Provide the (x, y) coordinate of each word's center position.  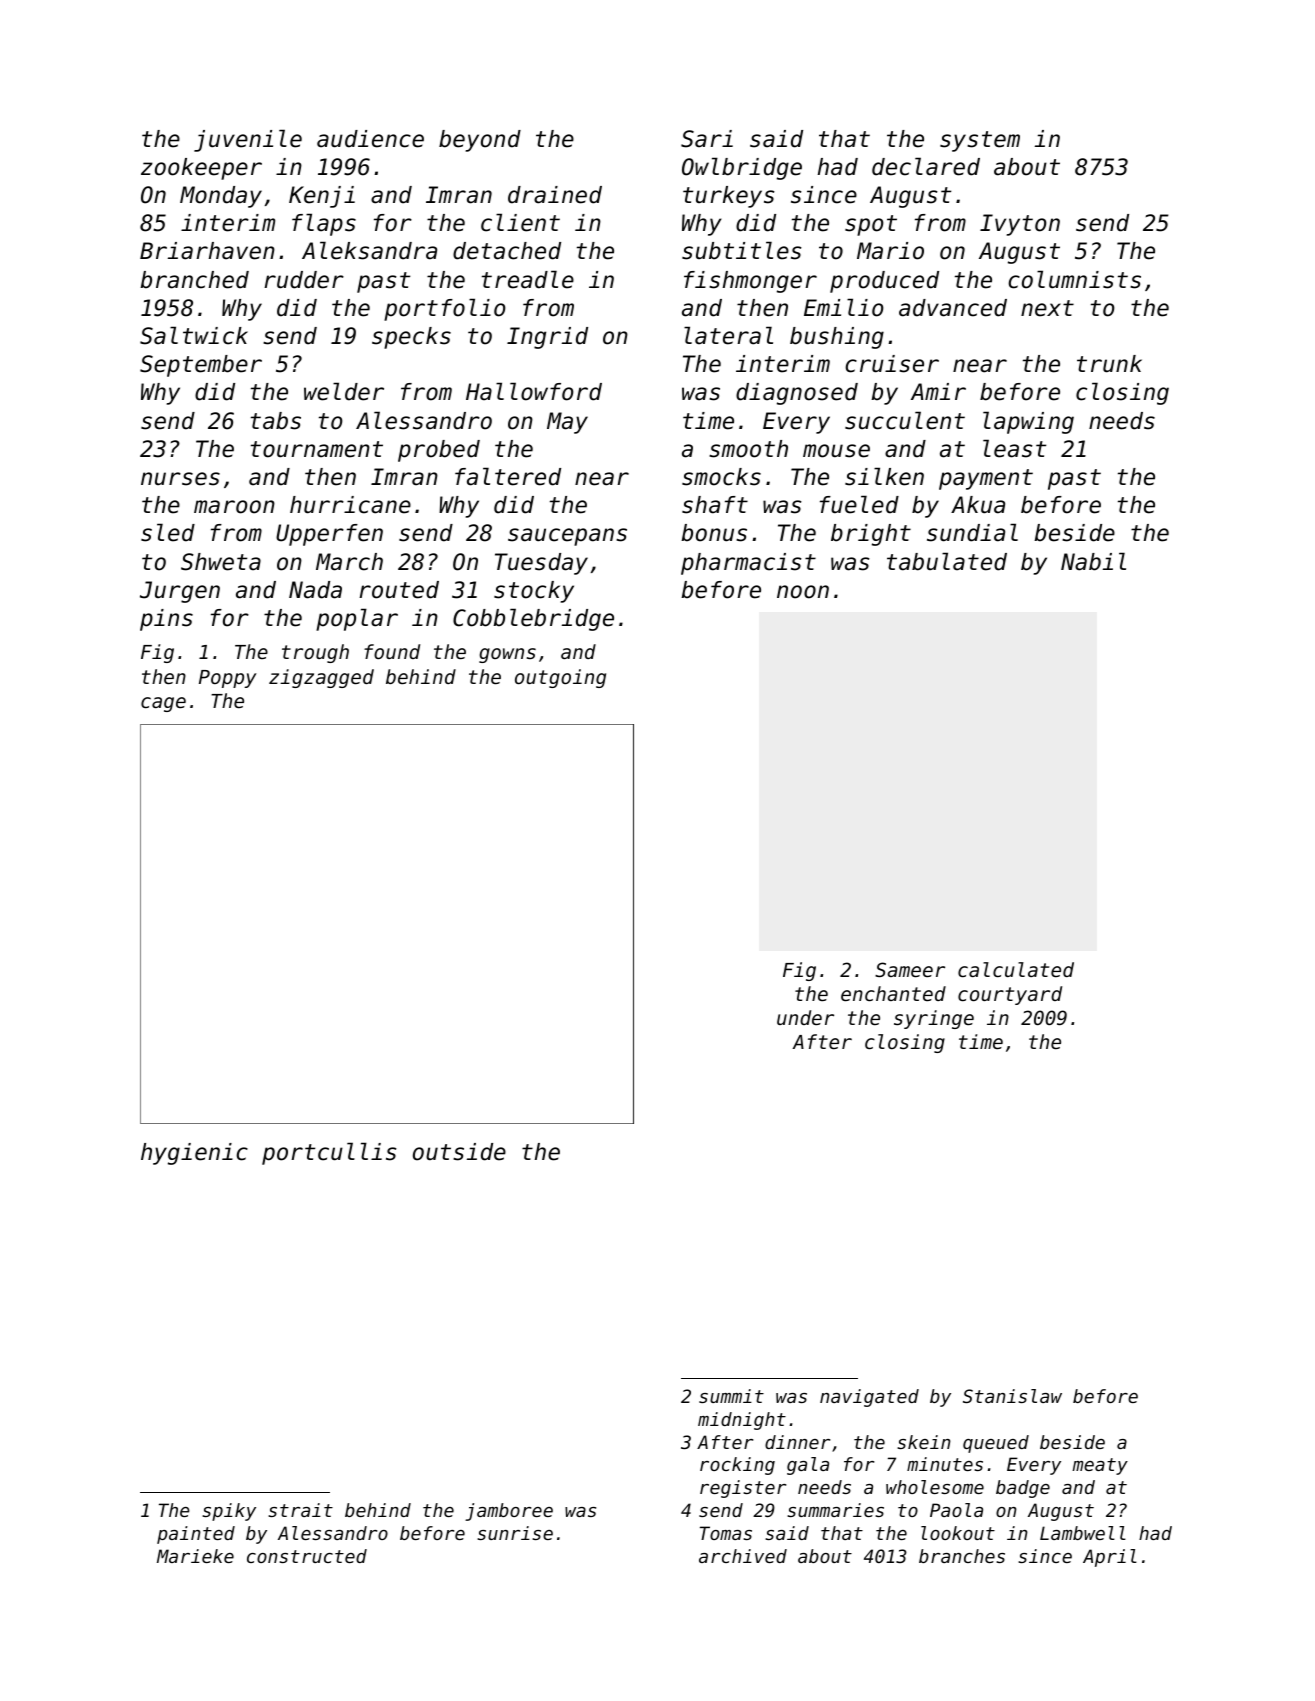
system (980, 141)
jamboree (509, 1512)
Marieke (195, 1556)
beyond (480, 141)
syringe (934, 1019)
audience (370, 139)
